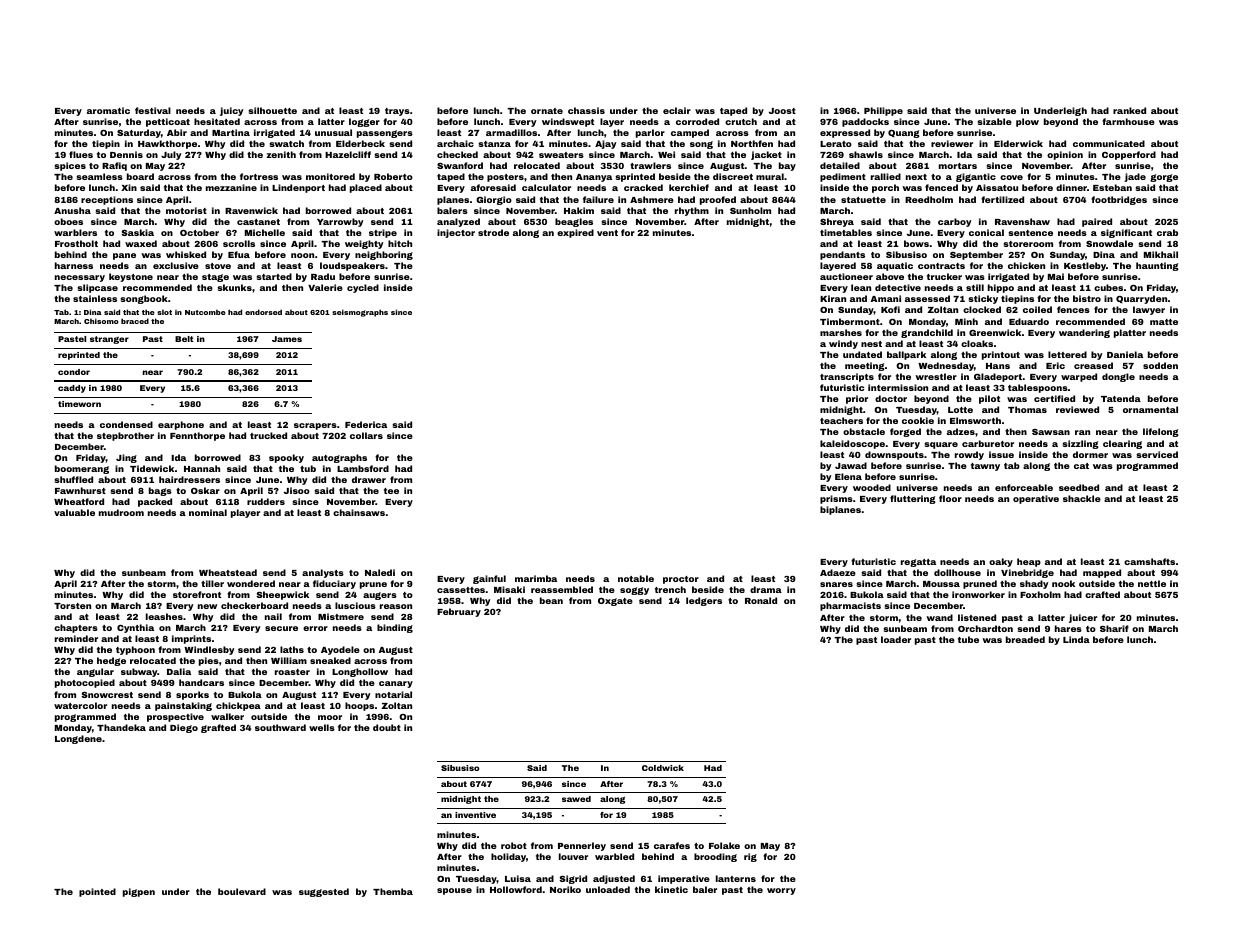  Describe the element at coordinates (121, 727) in the screenshot. I see `Thandeka` at that location.
